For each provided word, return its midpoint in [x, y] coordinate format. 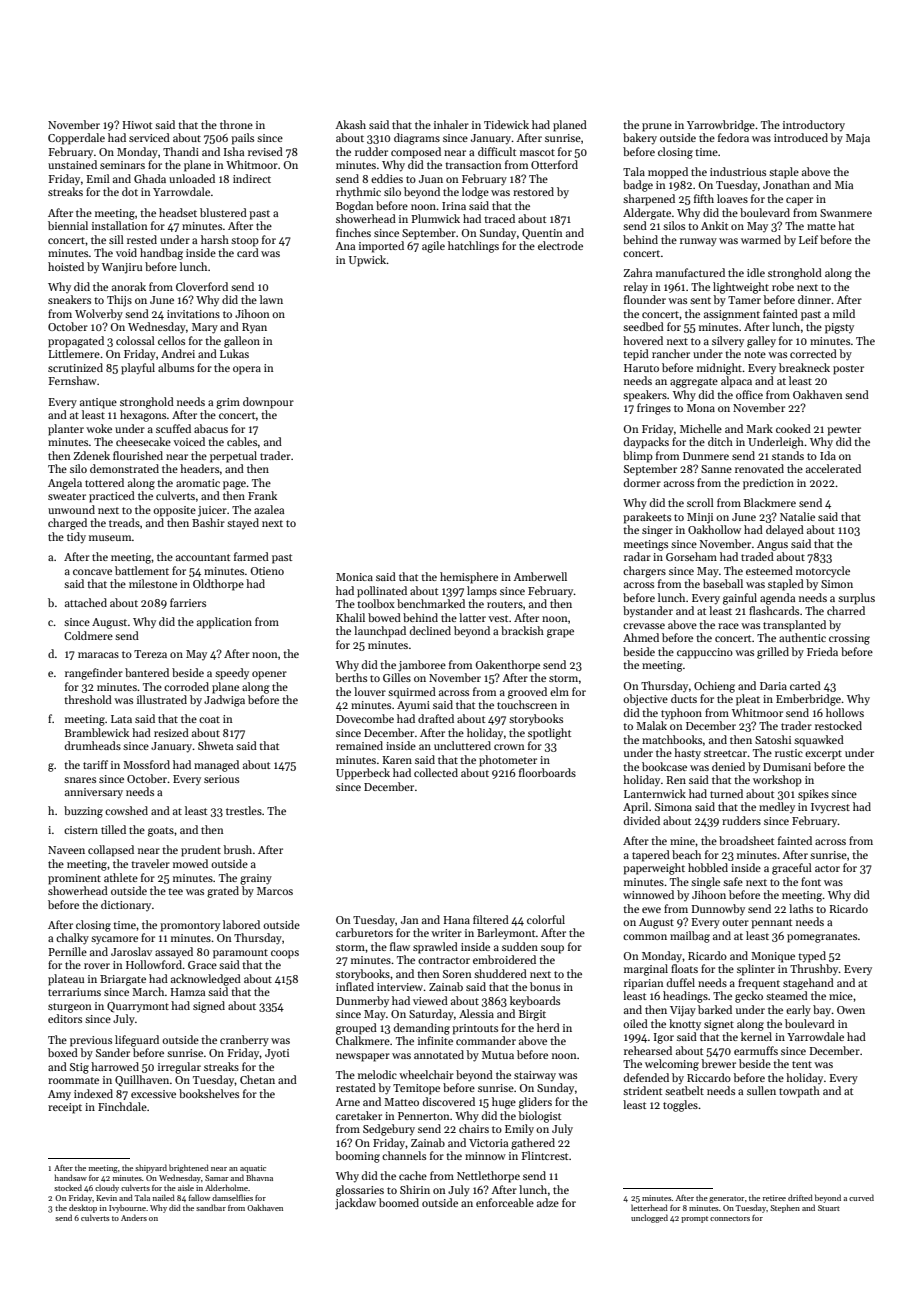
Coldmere [88, 635]
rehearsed [648, 1050]
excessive [153, 1094]
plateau [66, 980]
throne [236, 124]
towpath [799, 1092]
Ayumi [413, 706]
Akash [350, 124]
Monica [354, 577]
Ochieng [714, 687]
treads [124, 522]
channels [404, 1155]
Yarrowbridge [721, 126]
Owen [851, 1010]
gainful [740, 599]
